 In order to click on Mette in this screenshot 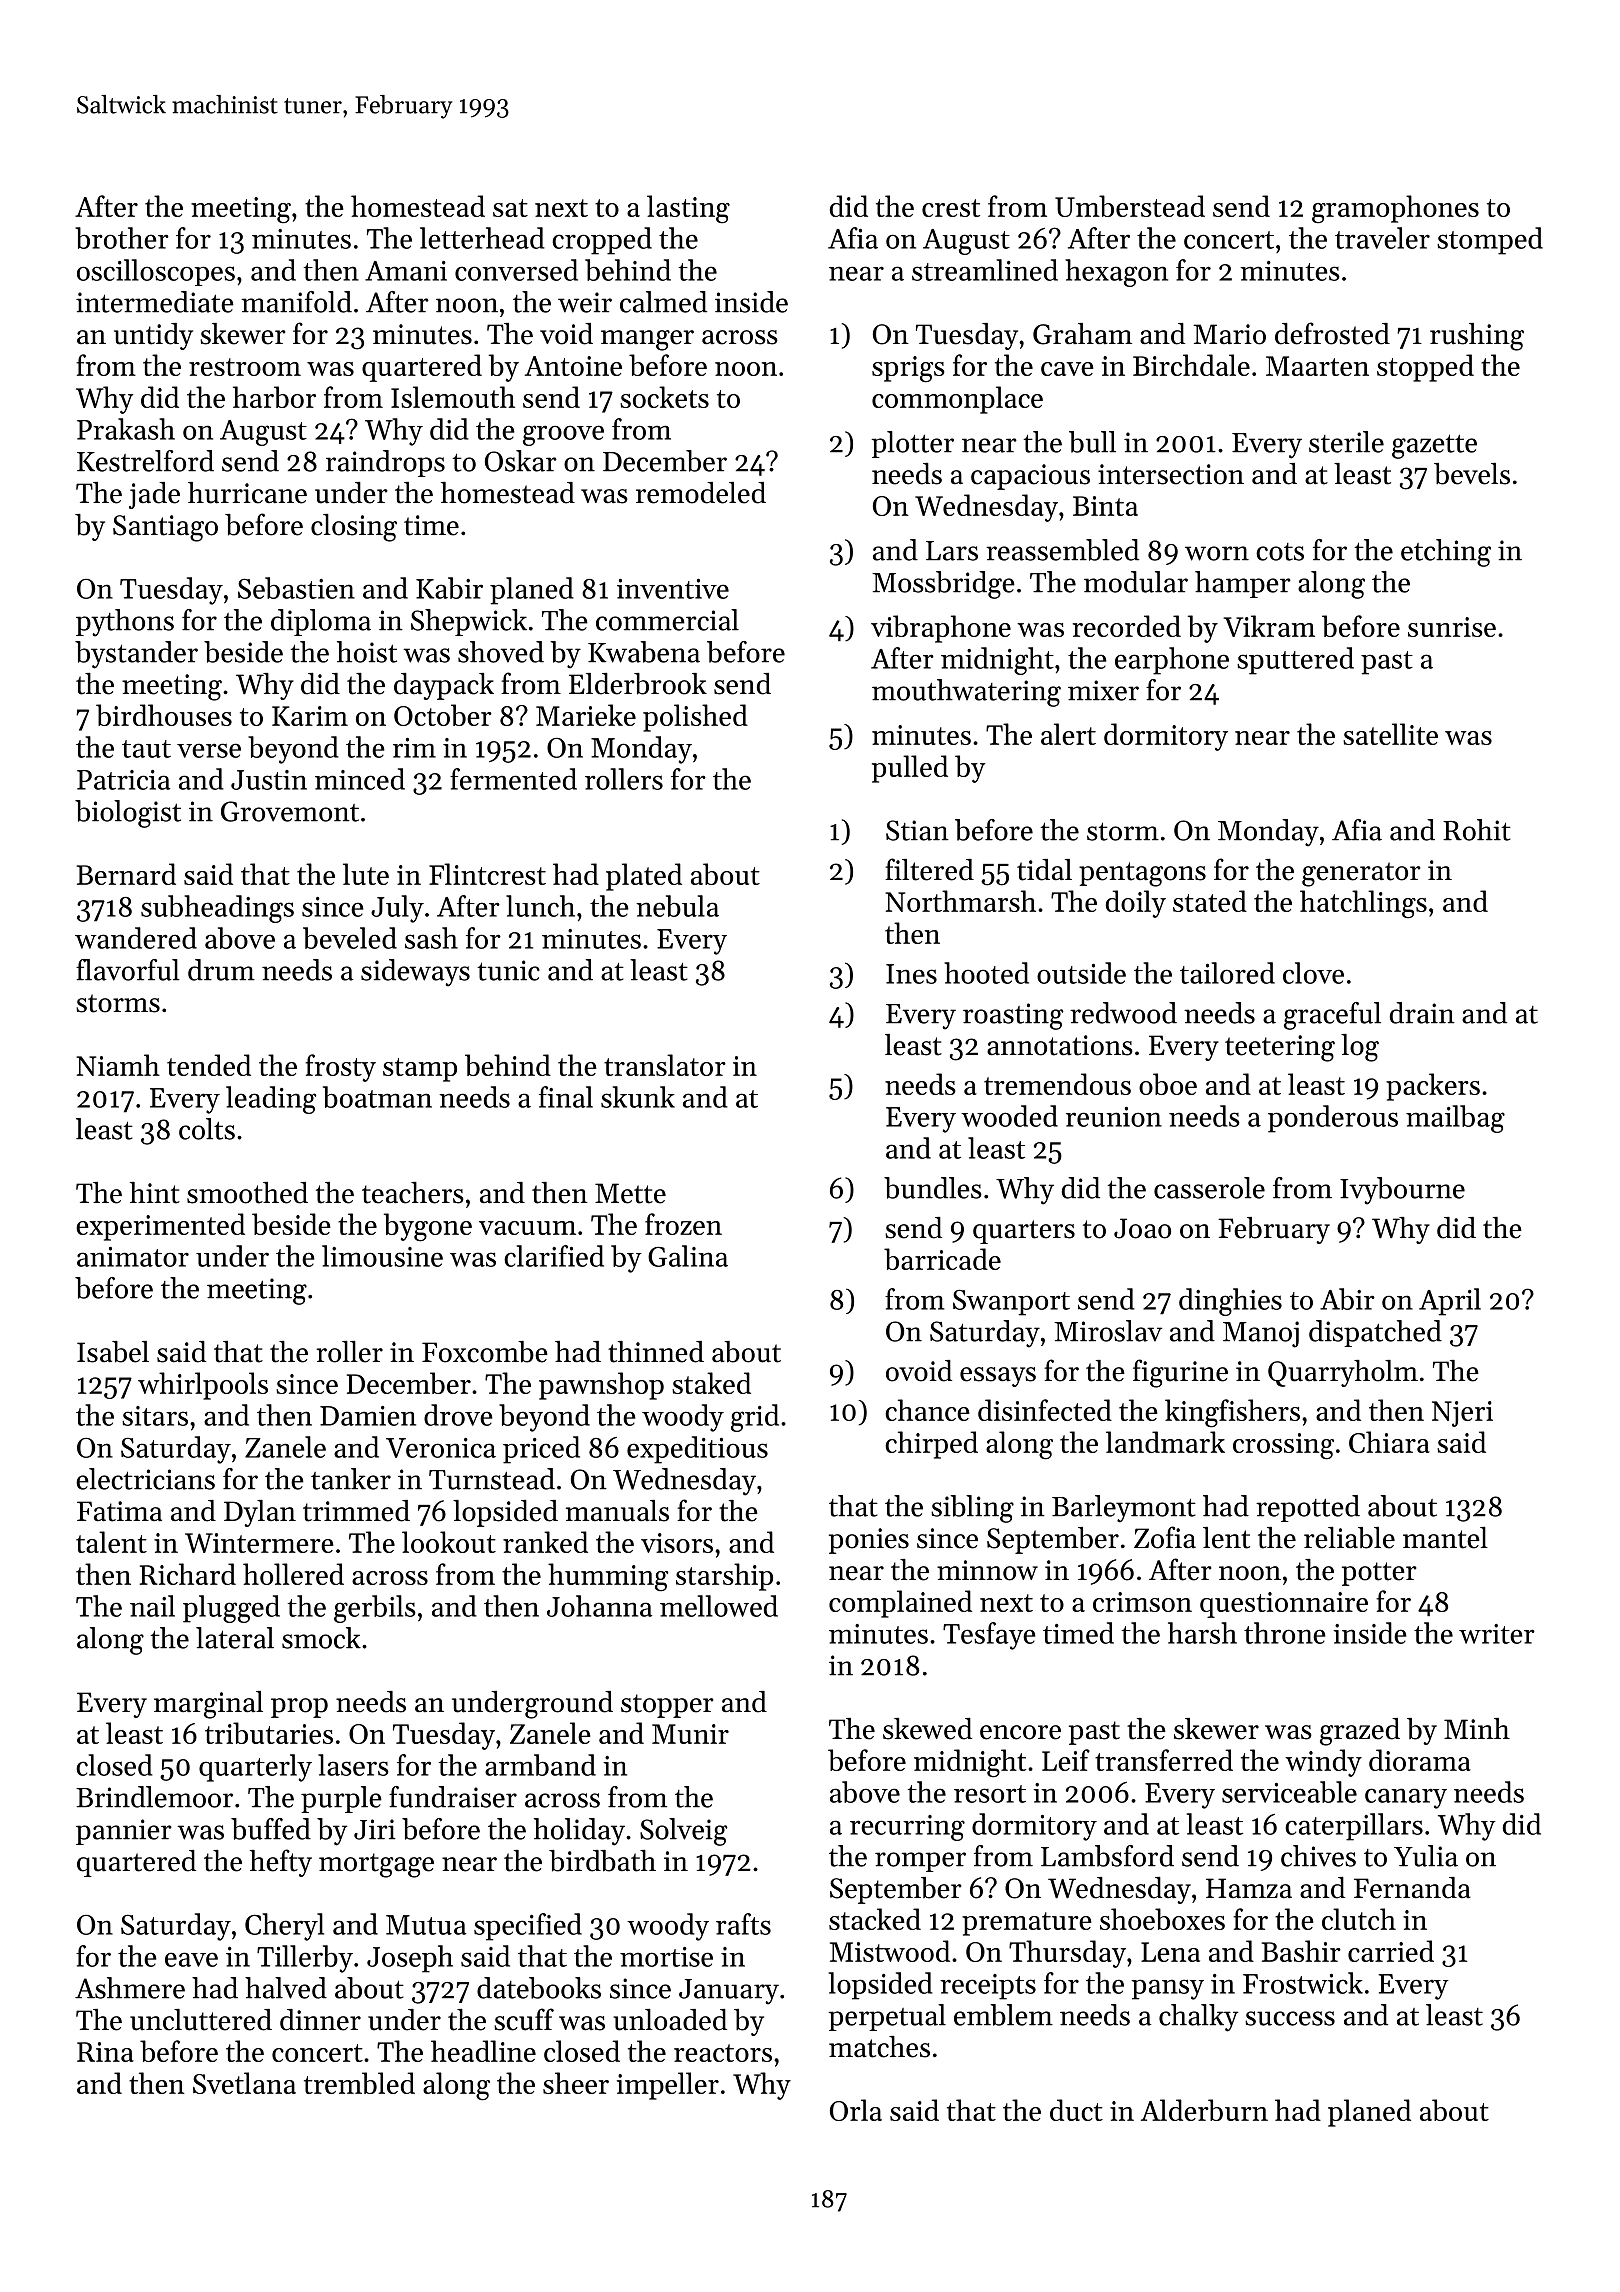, I will do `click(630, 1193)`.
